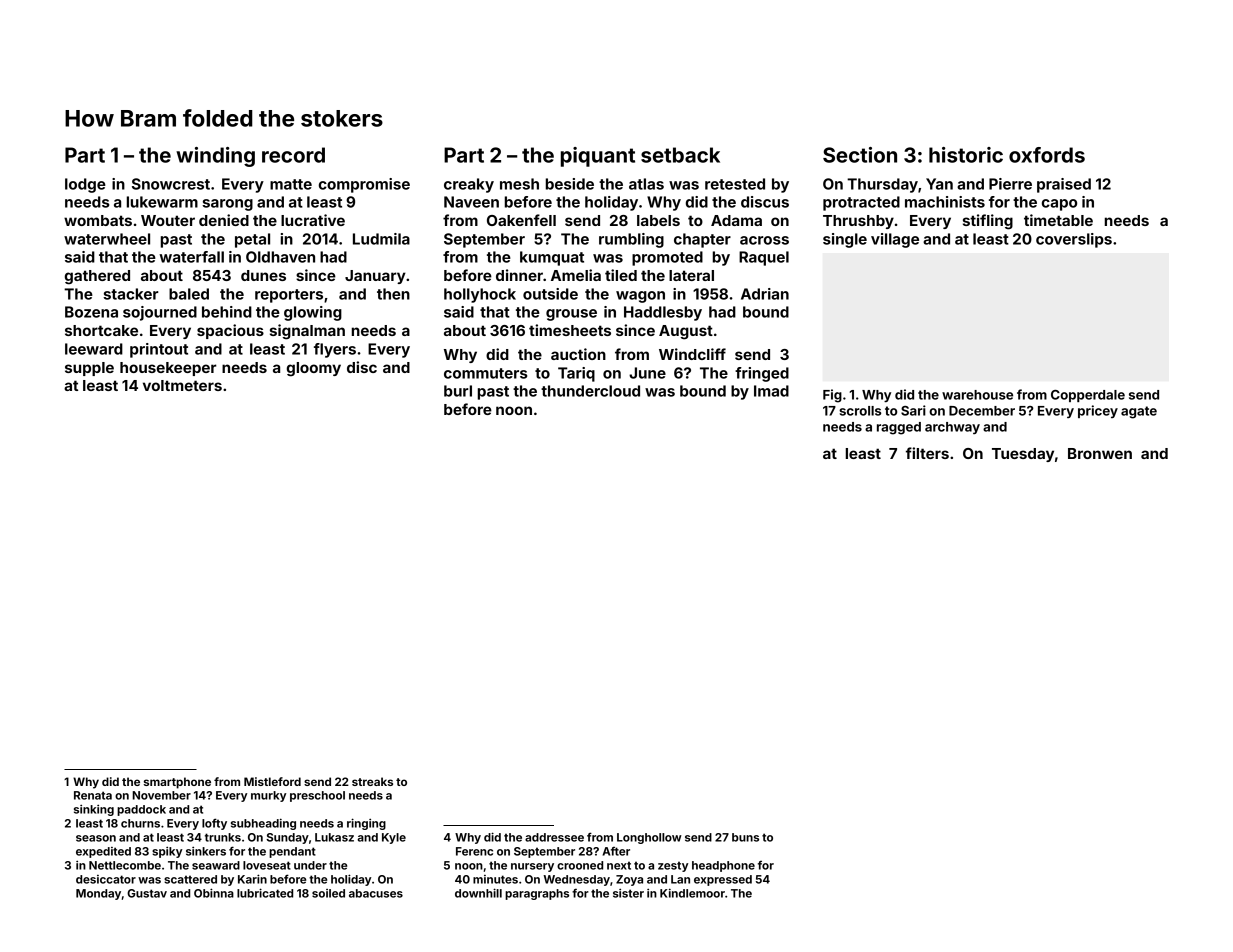 The image size is (1233, 952). What do you see at coordinates (927, 453) in the page?
I see `filters` at bounding box center [927, 453].
